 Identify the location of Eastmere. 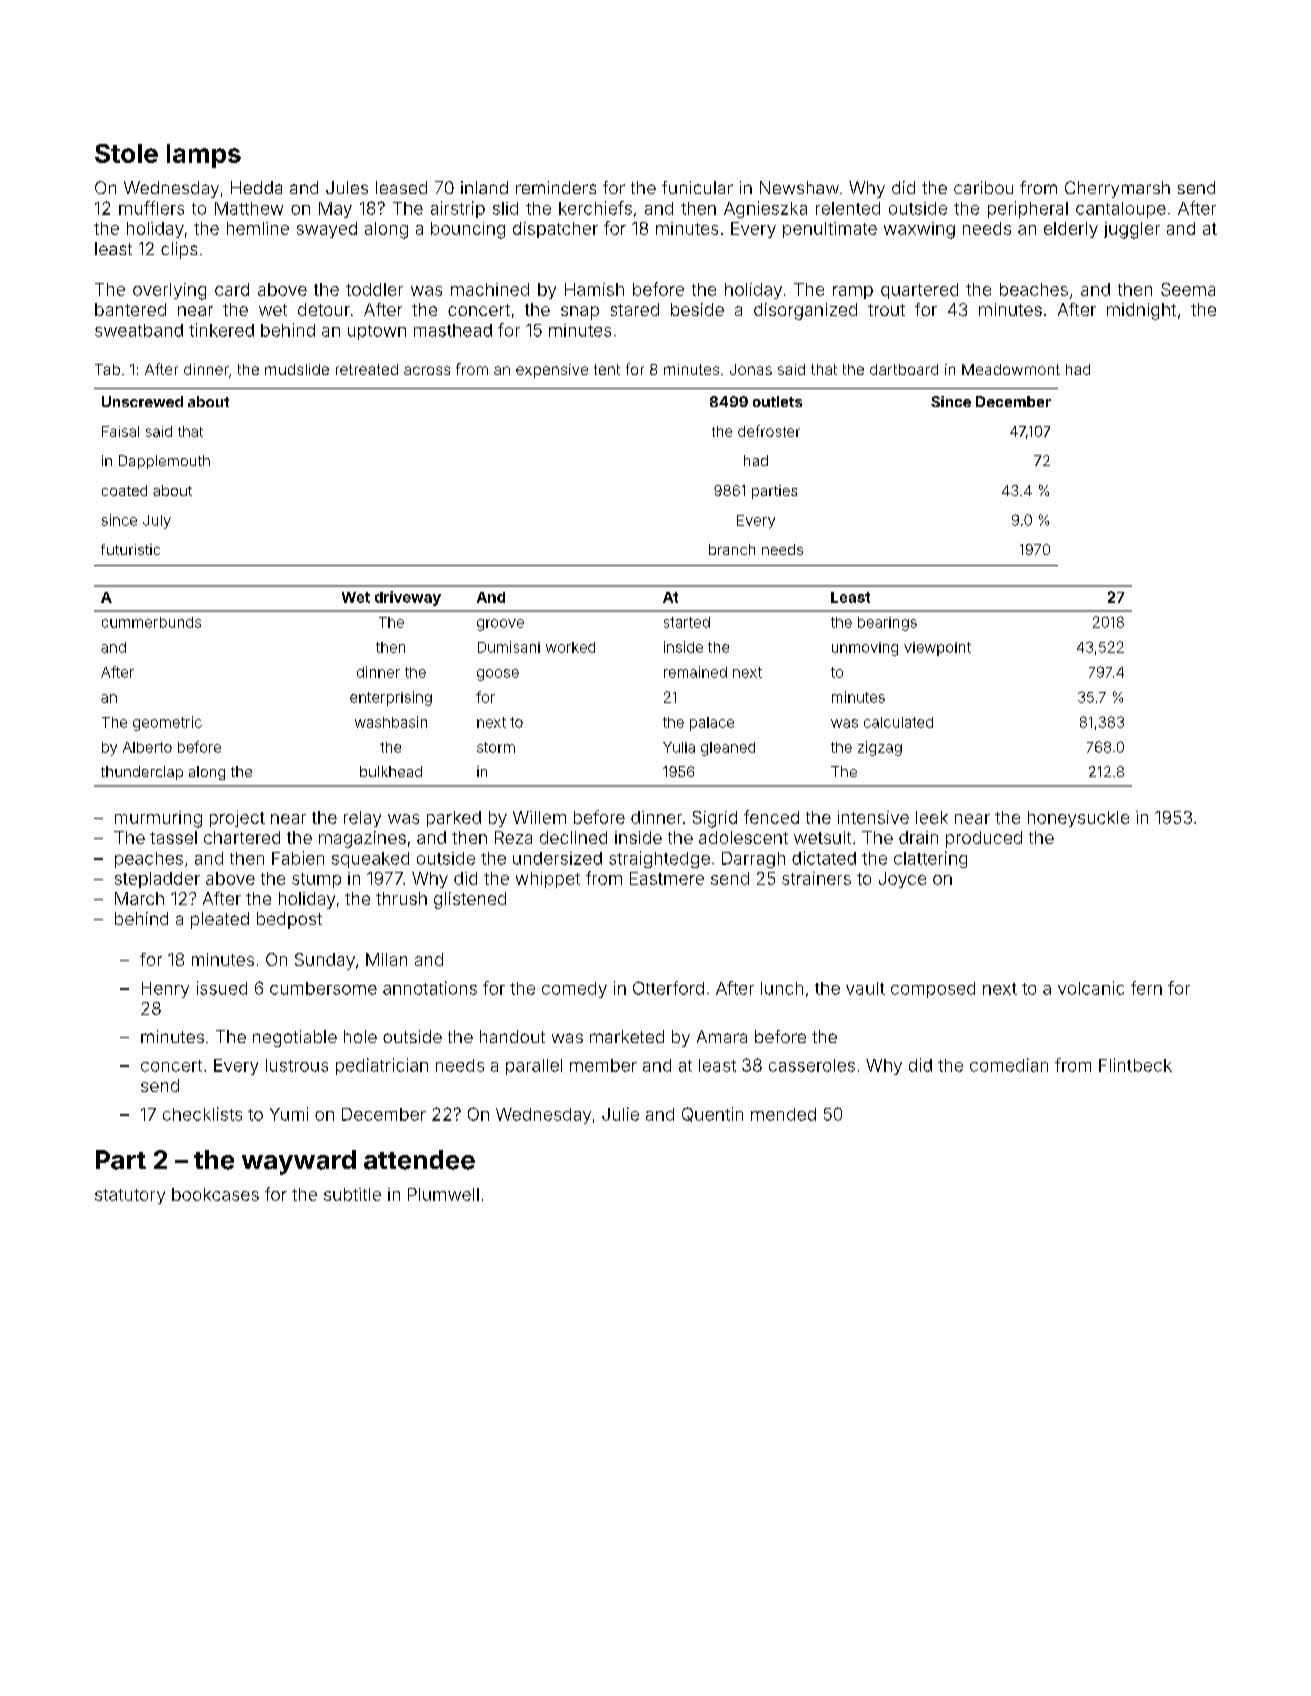
(667, 878).
